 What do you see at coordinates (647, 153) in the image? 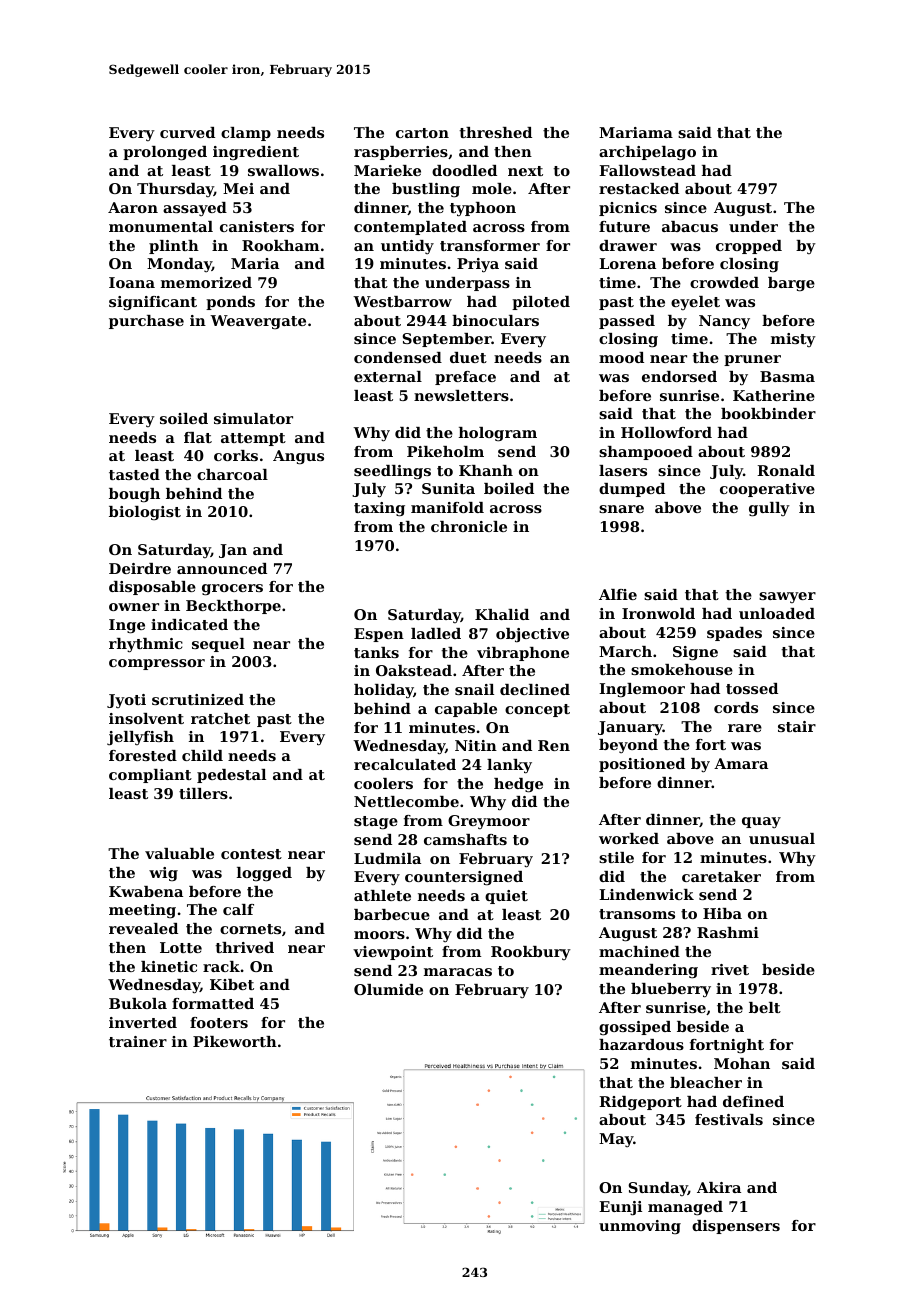
I see `archipelago` at bounding box center [647, 153].
